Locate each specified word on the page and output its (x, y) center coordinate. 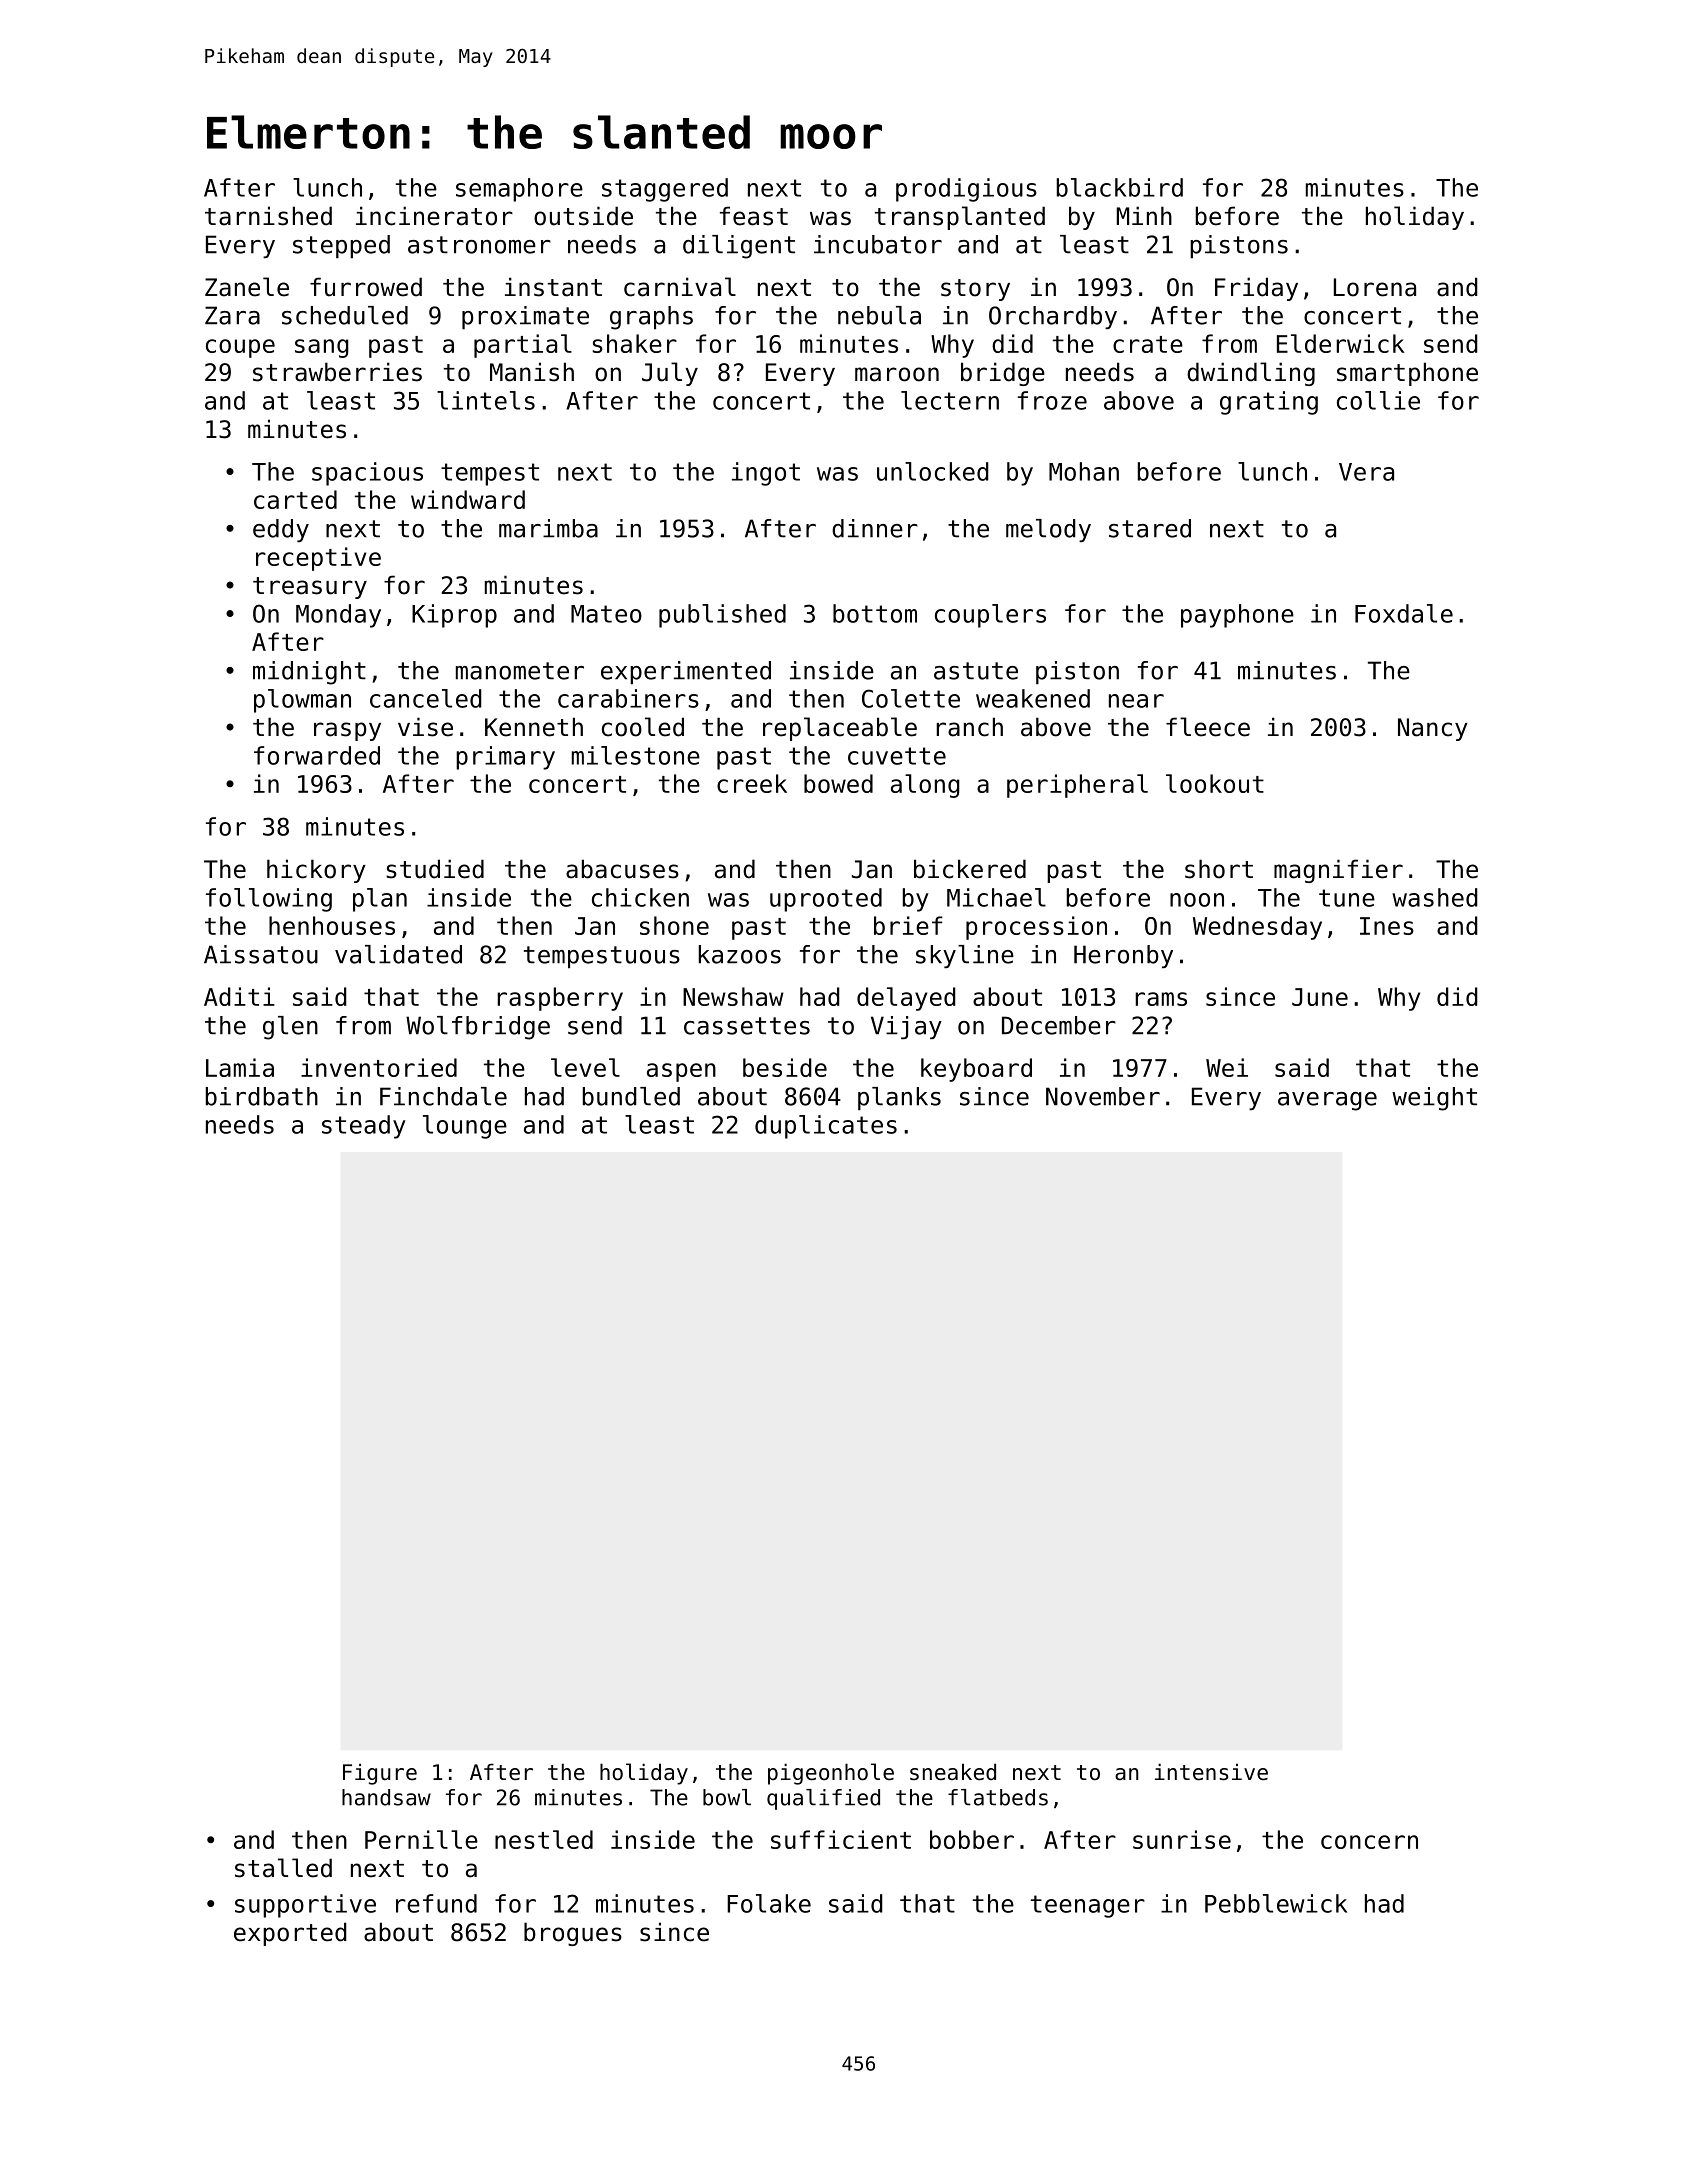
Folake (769, 1903)
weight (1434, 1099)
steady (364, 1127)
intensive (1211, 1772)
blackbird (1120, 187)
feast (754, 216)
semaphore (519, 190)
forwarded (317, 755)
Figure (380, 1774)
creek (752, 783)
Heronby (1123, 957)
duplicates (826, 1127)
